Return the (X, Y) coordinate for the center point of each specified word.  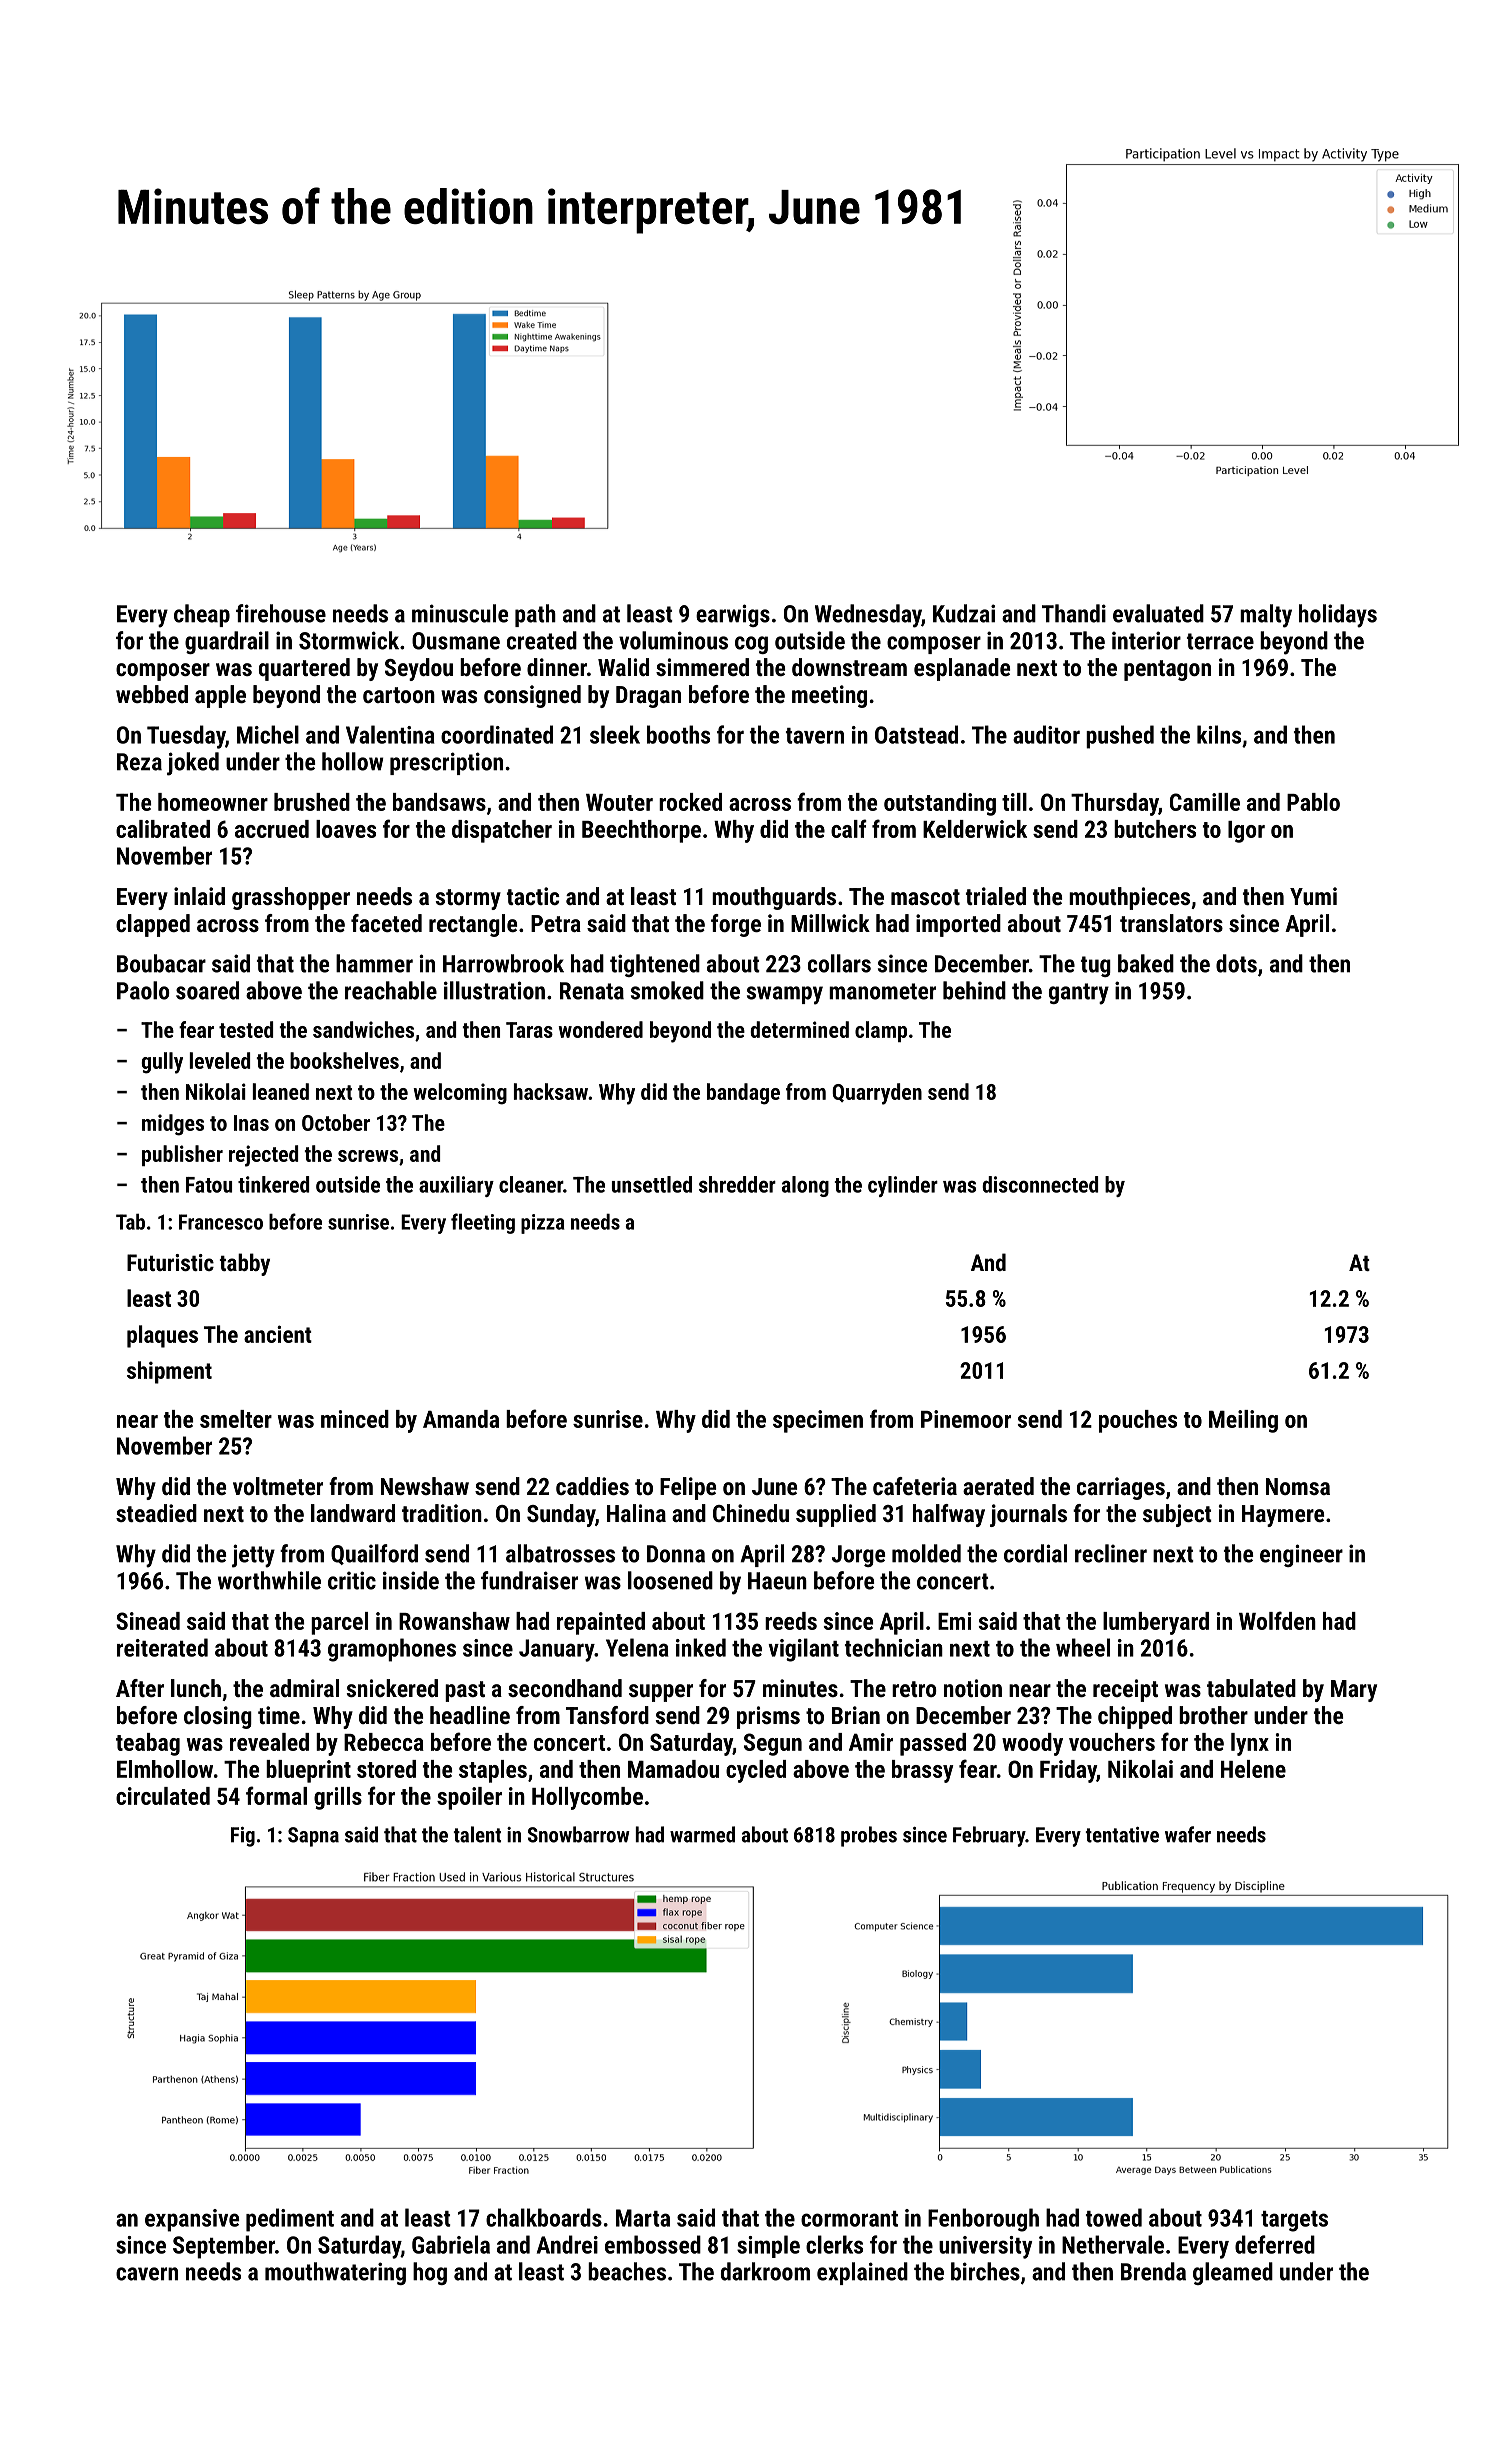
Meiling (1243, 1421)
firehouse (281, 613)
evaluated (1158, 613)
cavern (147, 2274)
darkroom (765, 2271)
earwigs (733, 615)
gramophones (392, 1650)
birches (985, 2271)
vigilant (803, 1650)
